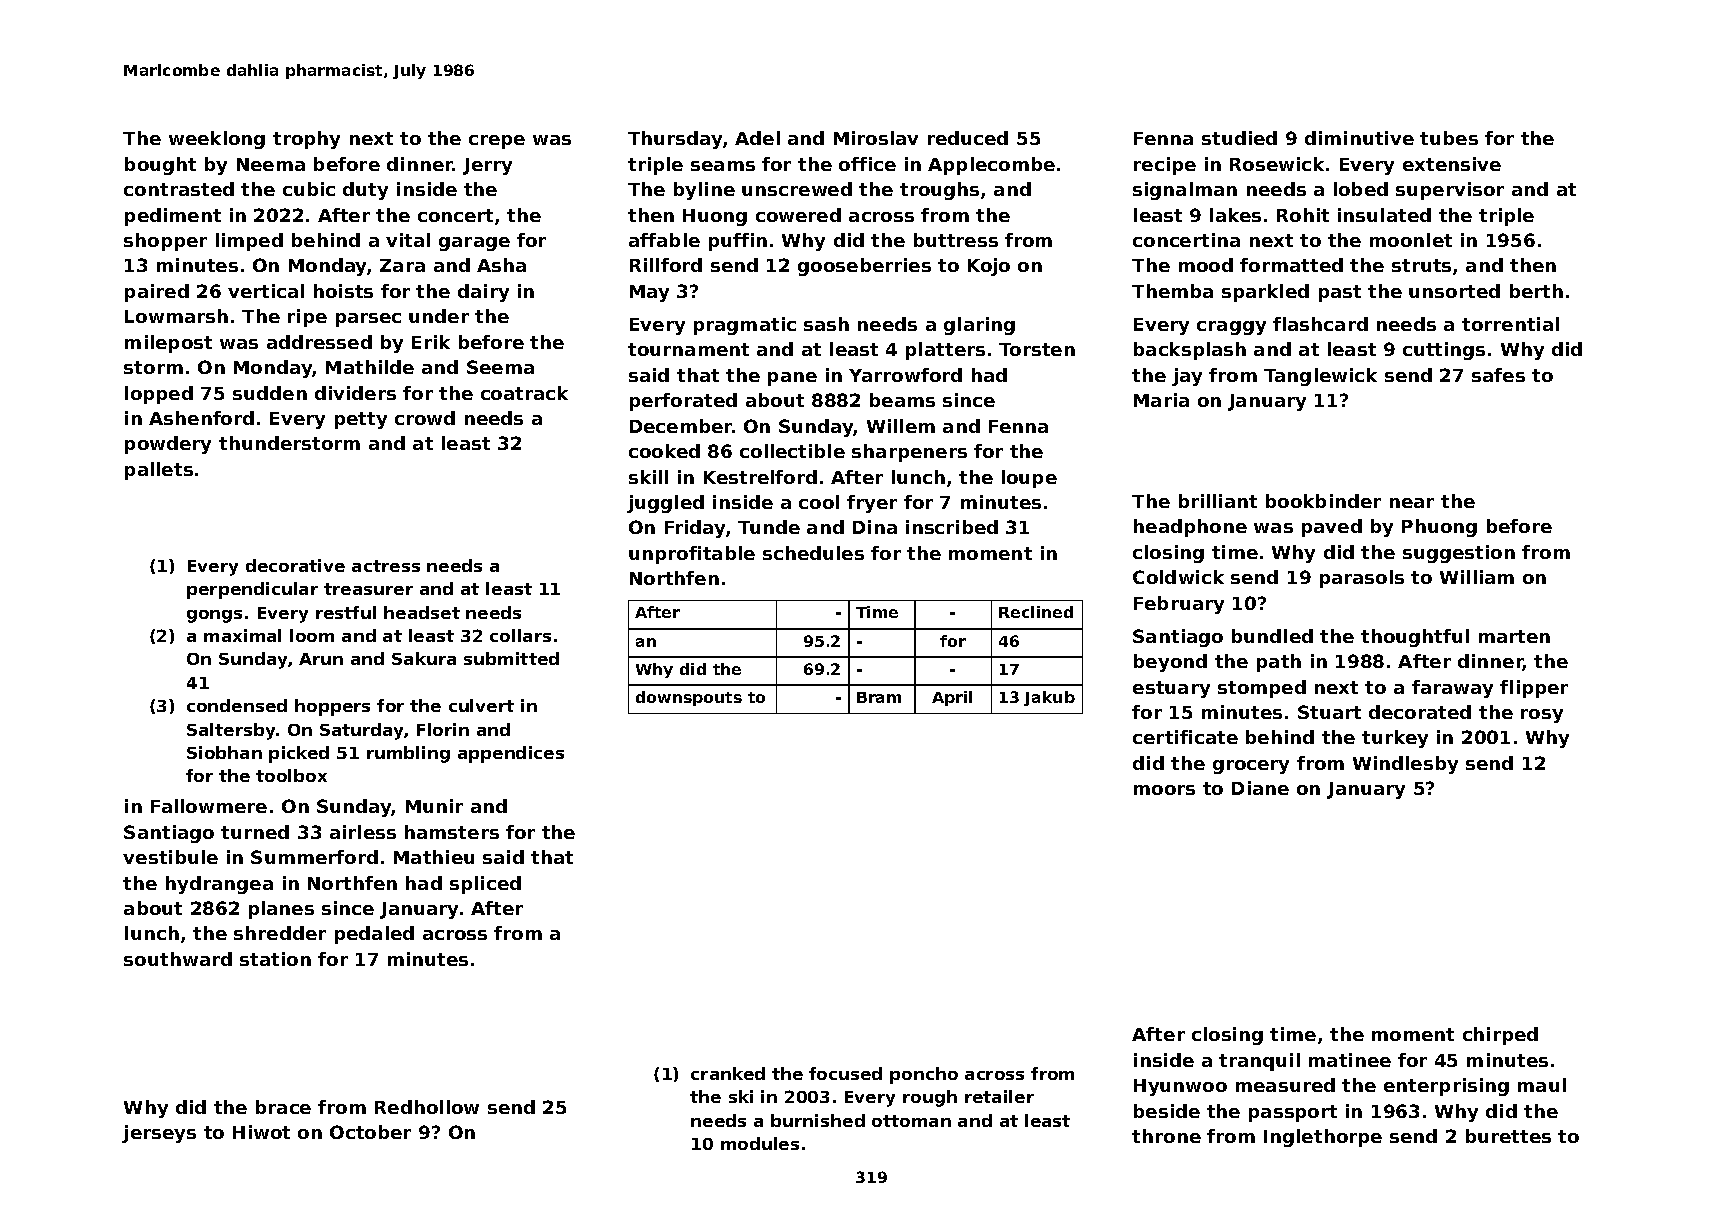  Describe the element at coordinates (1161, 400) in the screenshot. I see `Maria` at that location.
